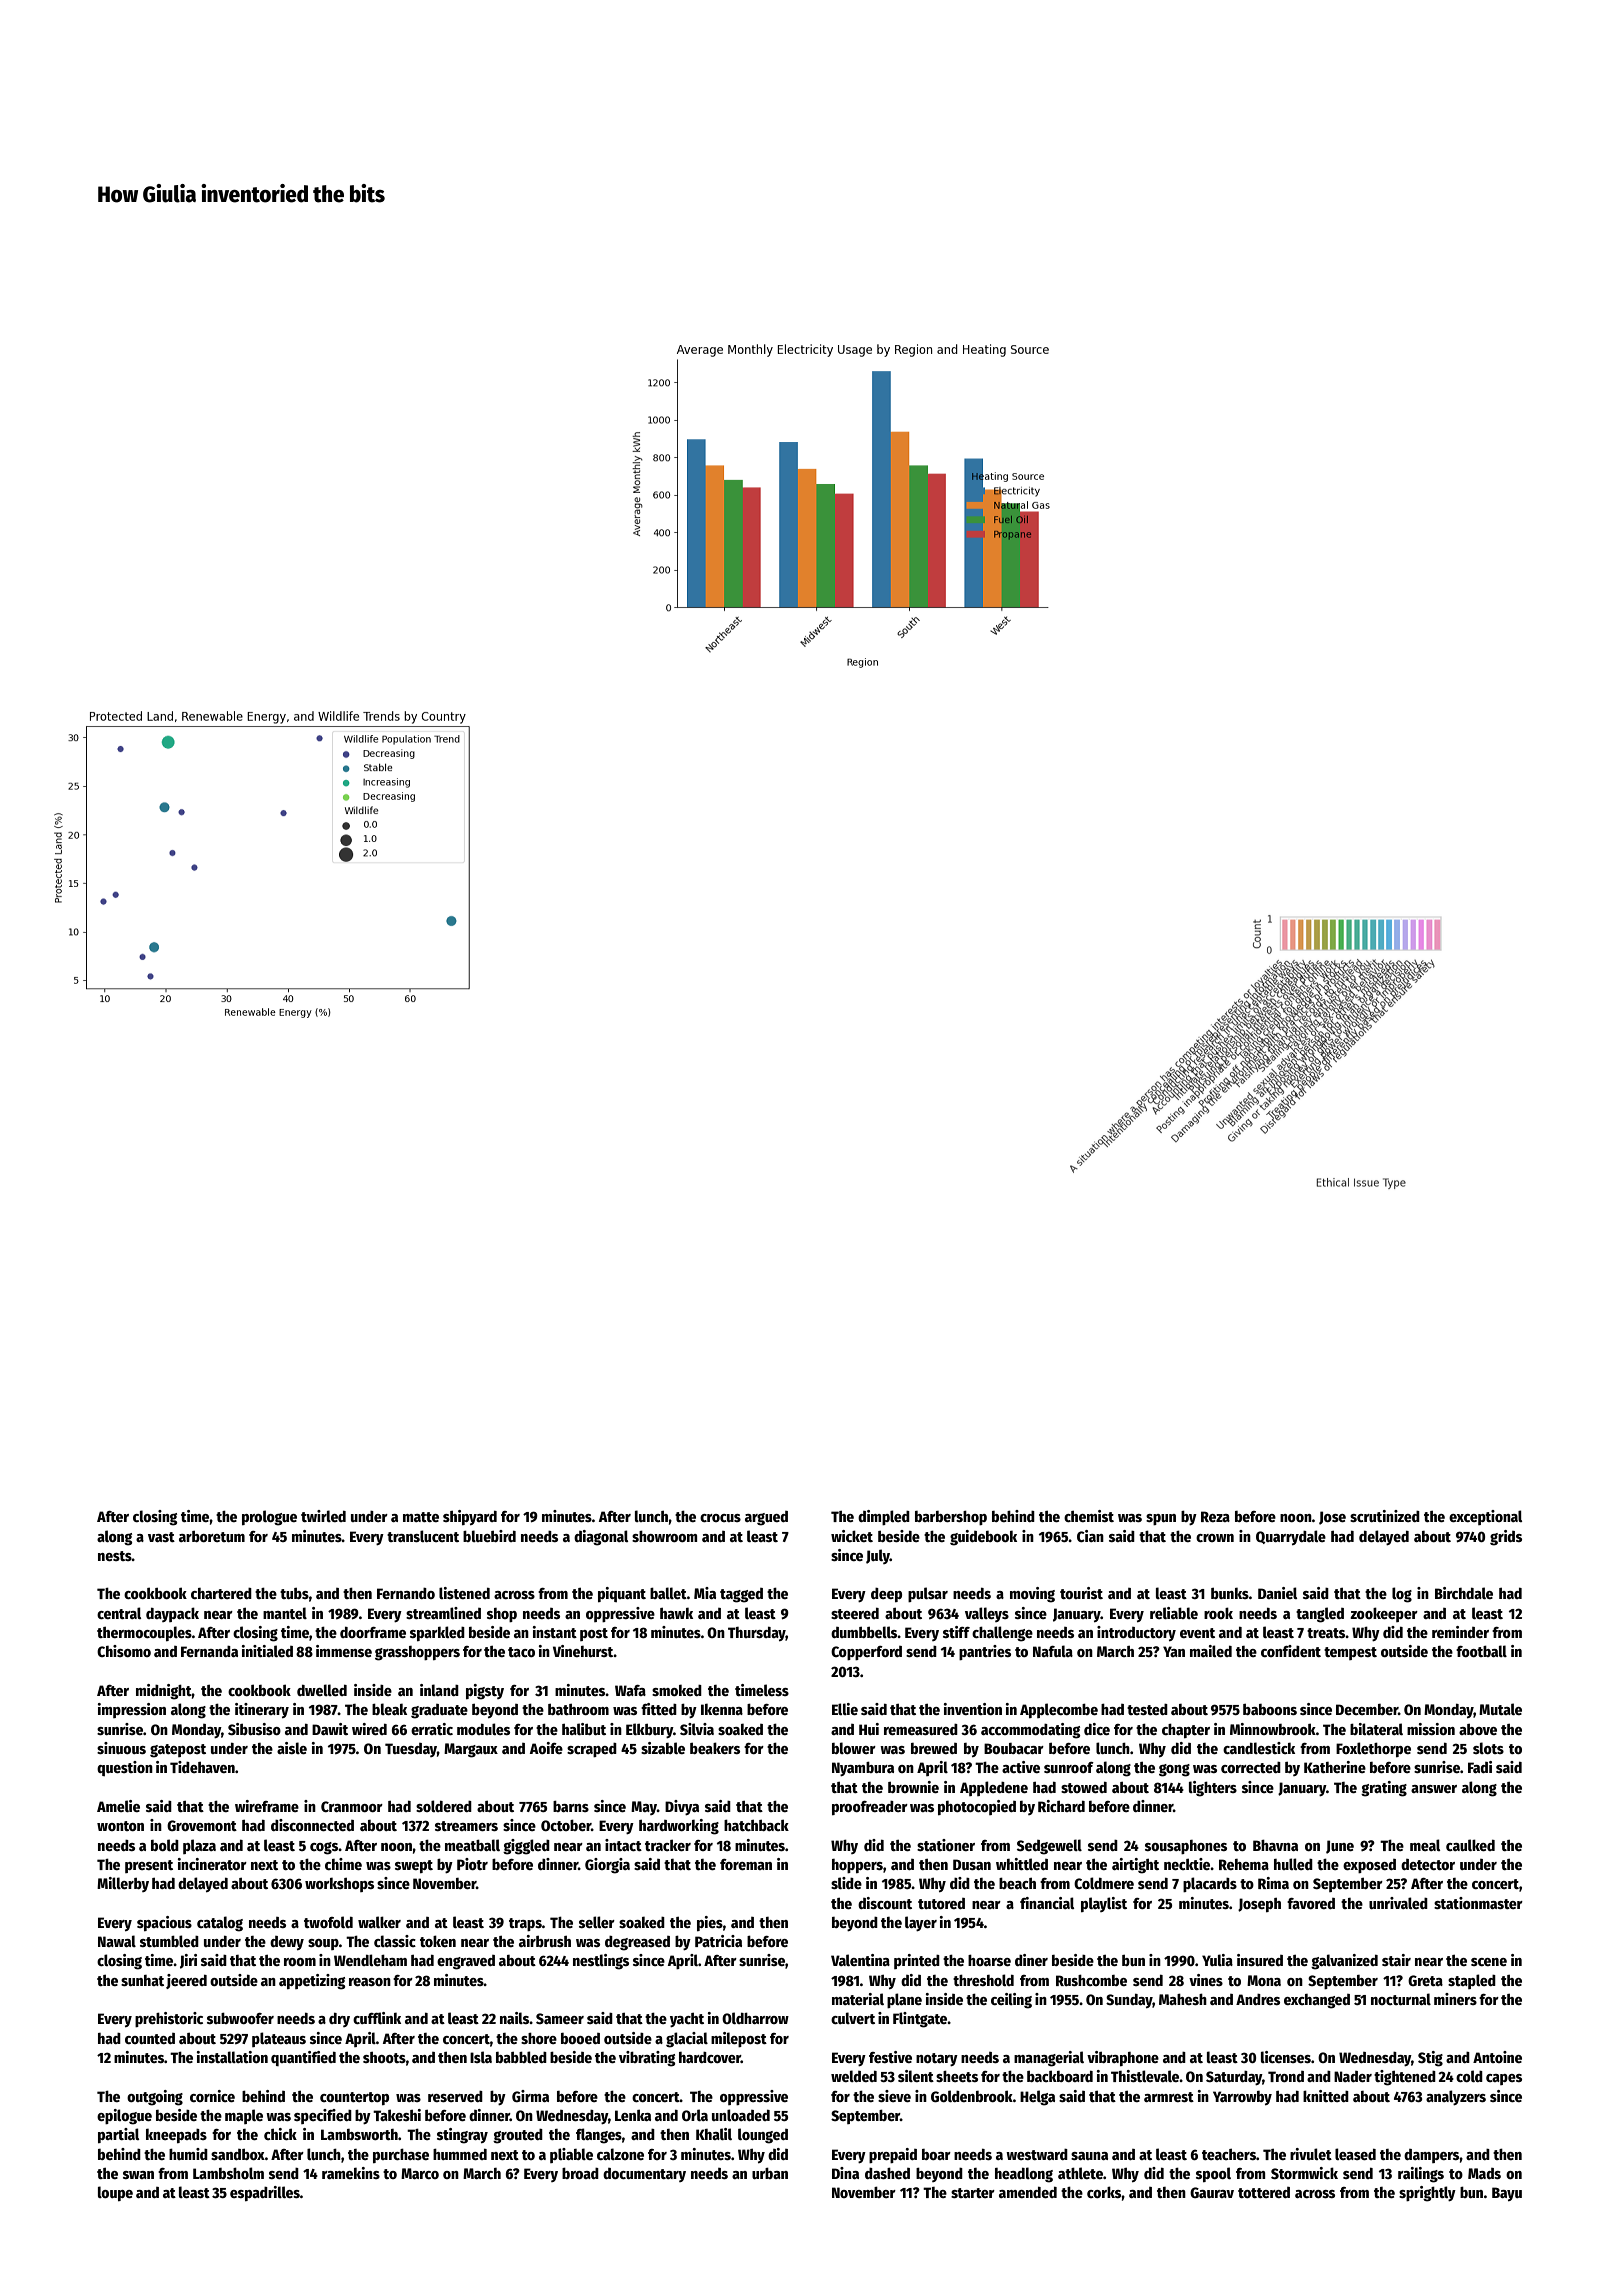  Describe the element at coordinates (1455, 1999) in the screenshot. I see `miners` at that location.
